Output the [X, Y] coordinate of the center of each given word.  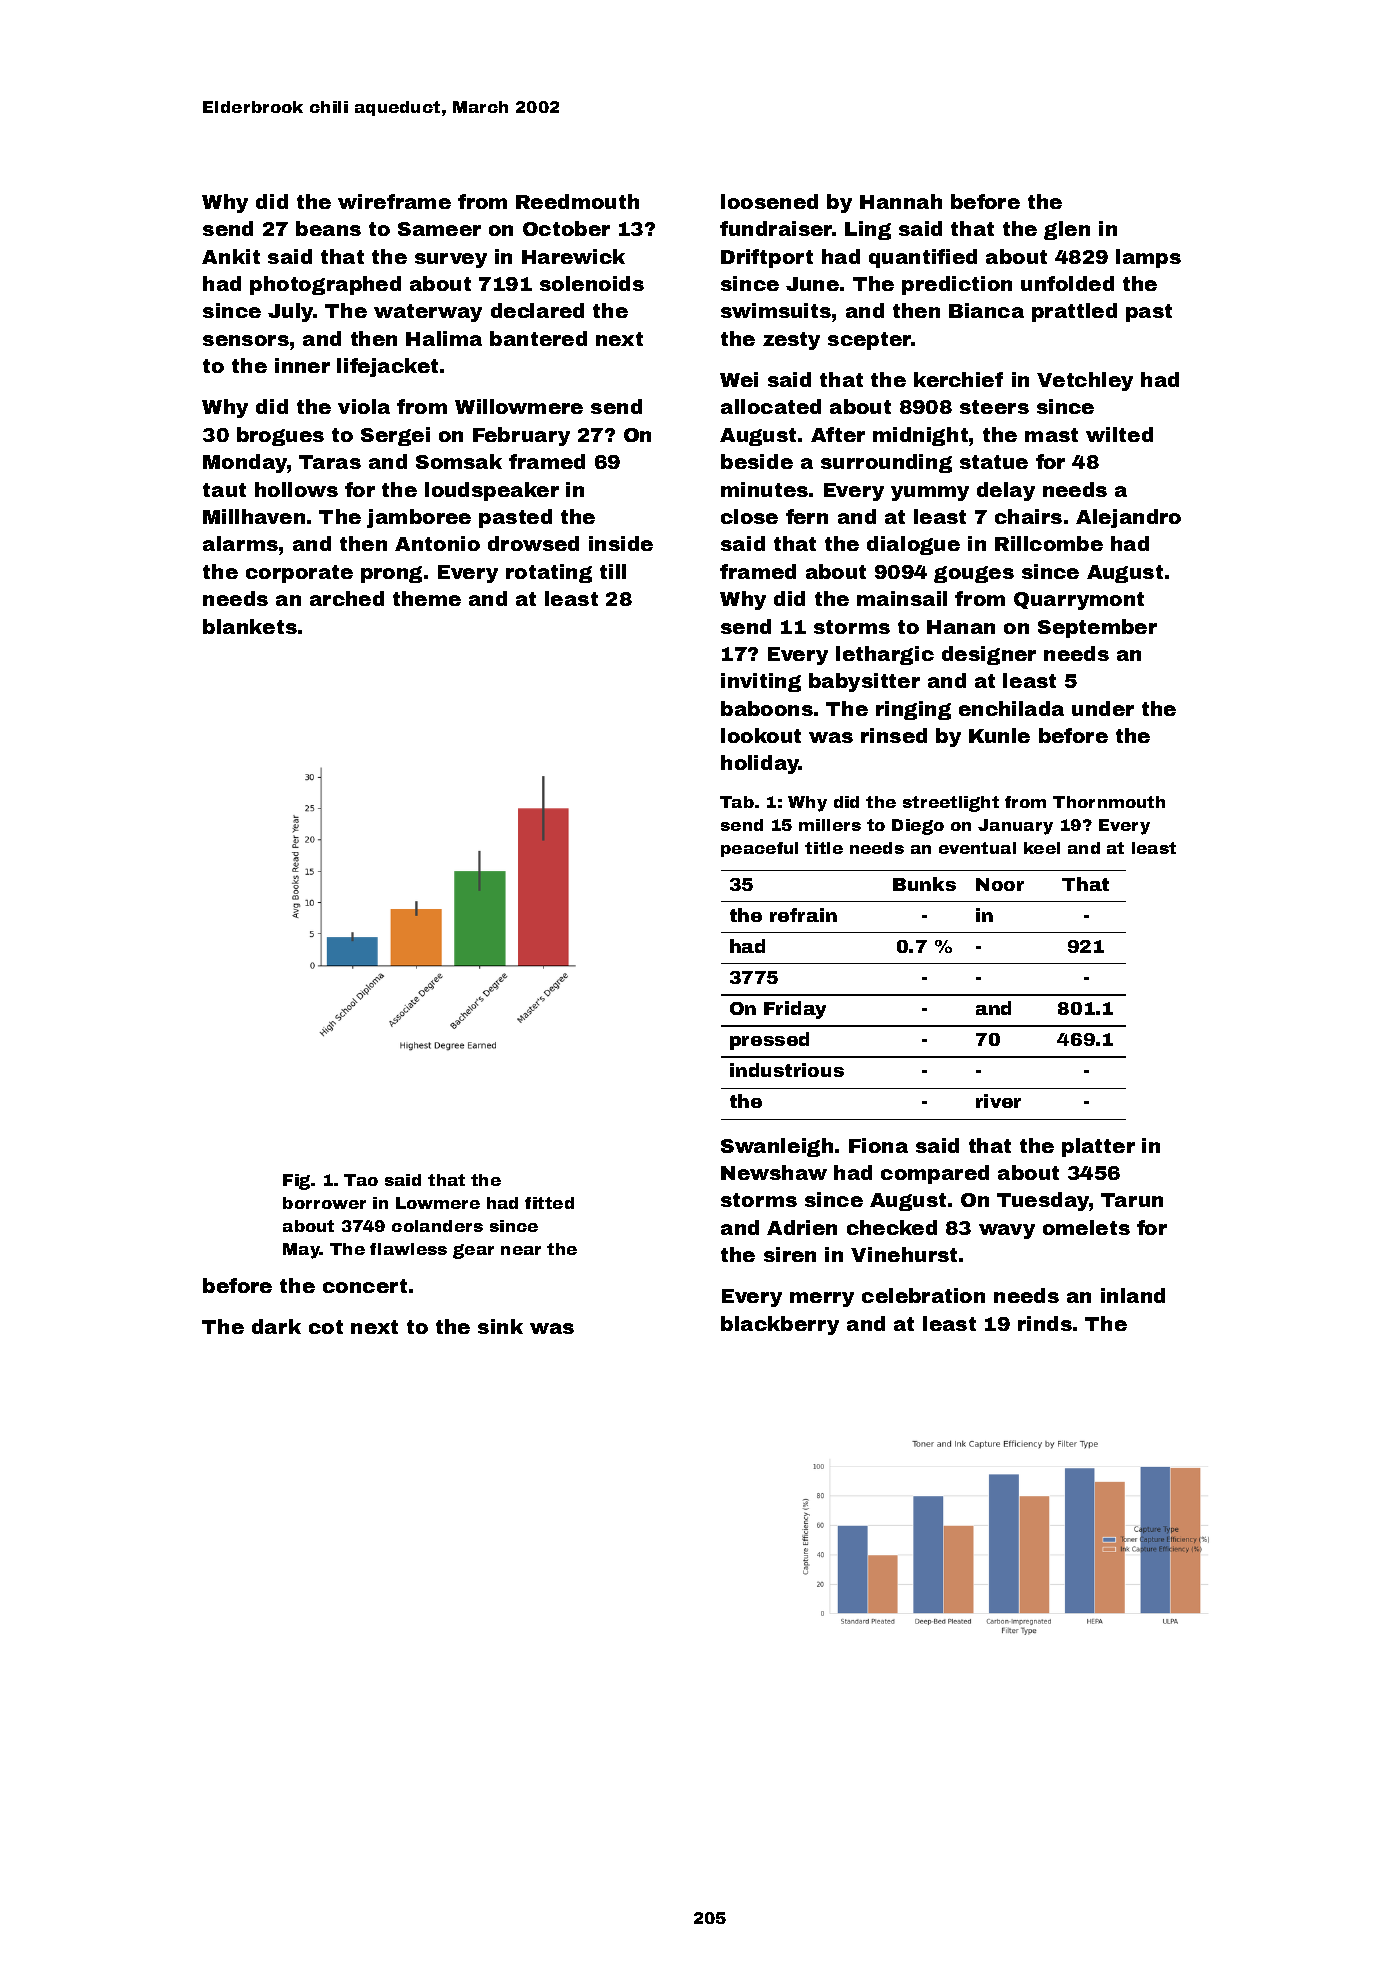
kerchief [958, 379]
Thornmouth [1109, 802]
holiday [760, 764]
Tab [737, 802]
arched [347, 598]
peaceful [759, 849]
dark [276, 1326]
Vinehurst [904, 1254]
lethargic [885, 655]
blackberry [780, 1325]
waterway [428, 313]
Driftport [767, 258]
